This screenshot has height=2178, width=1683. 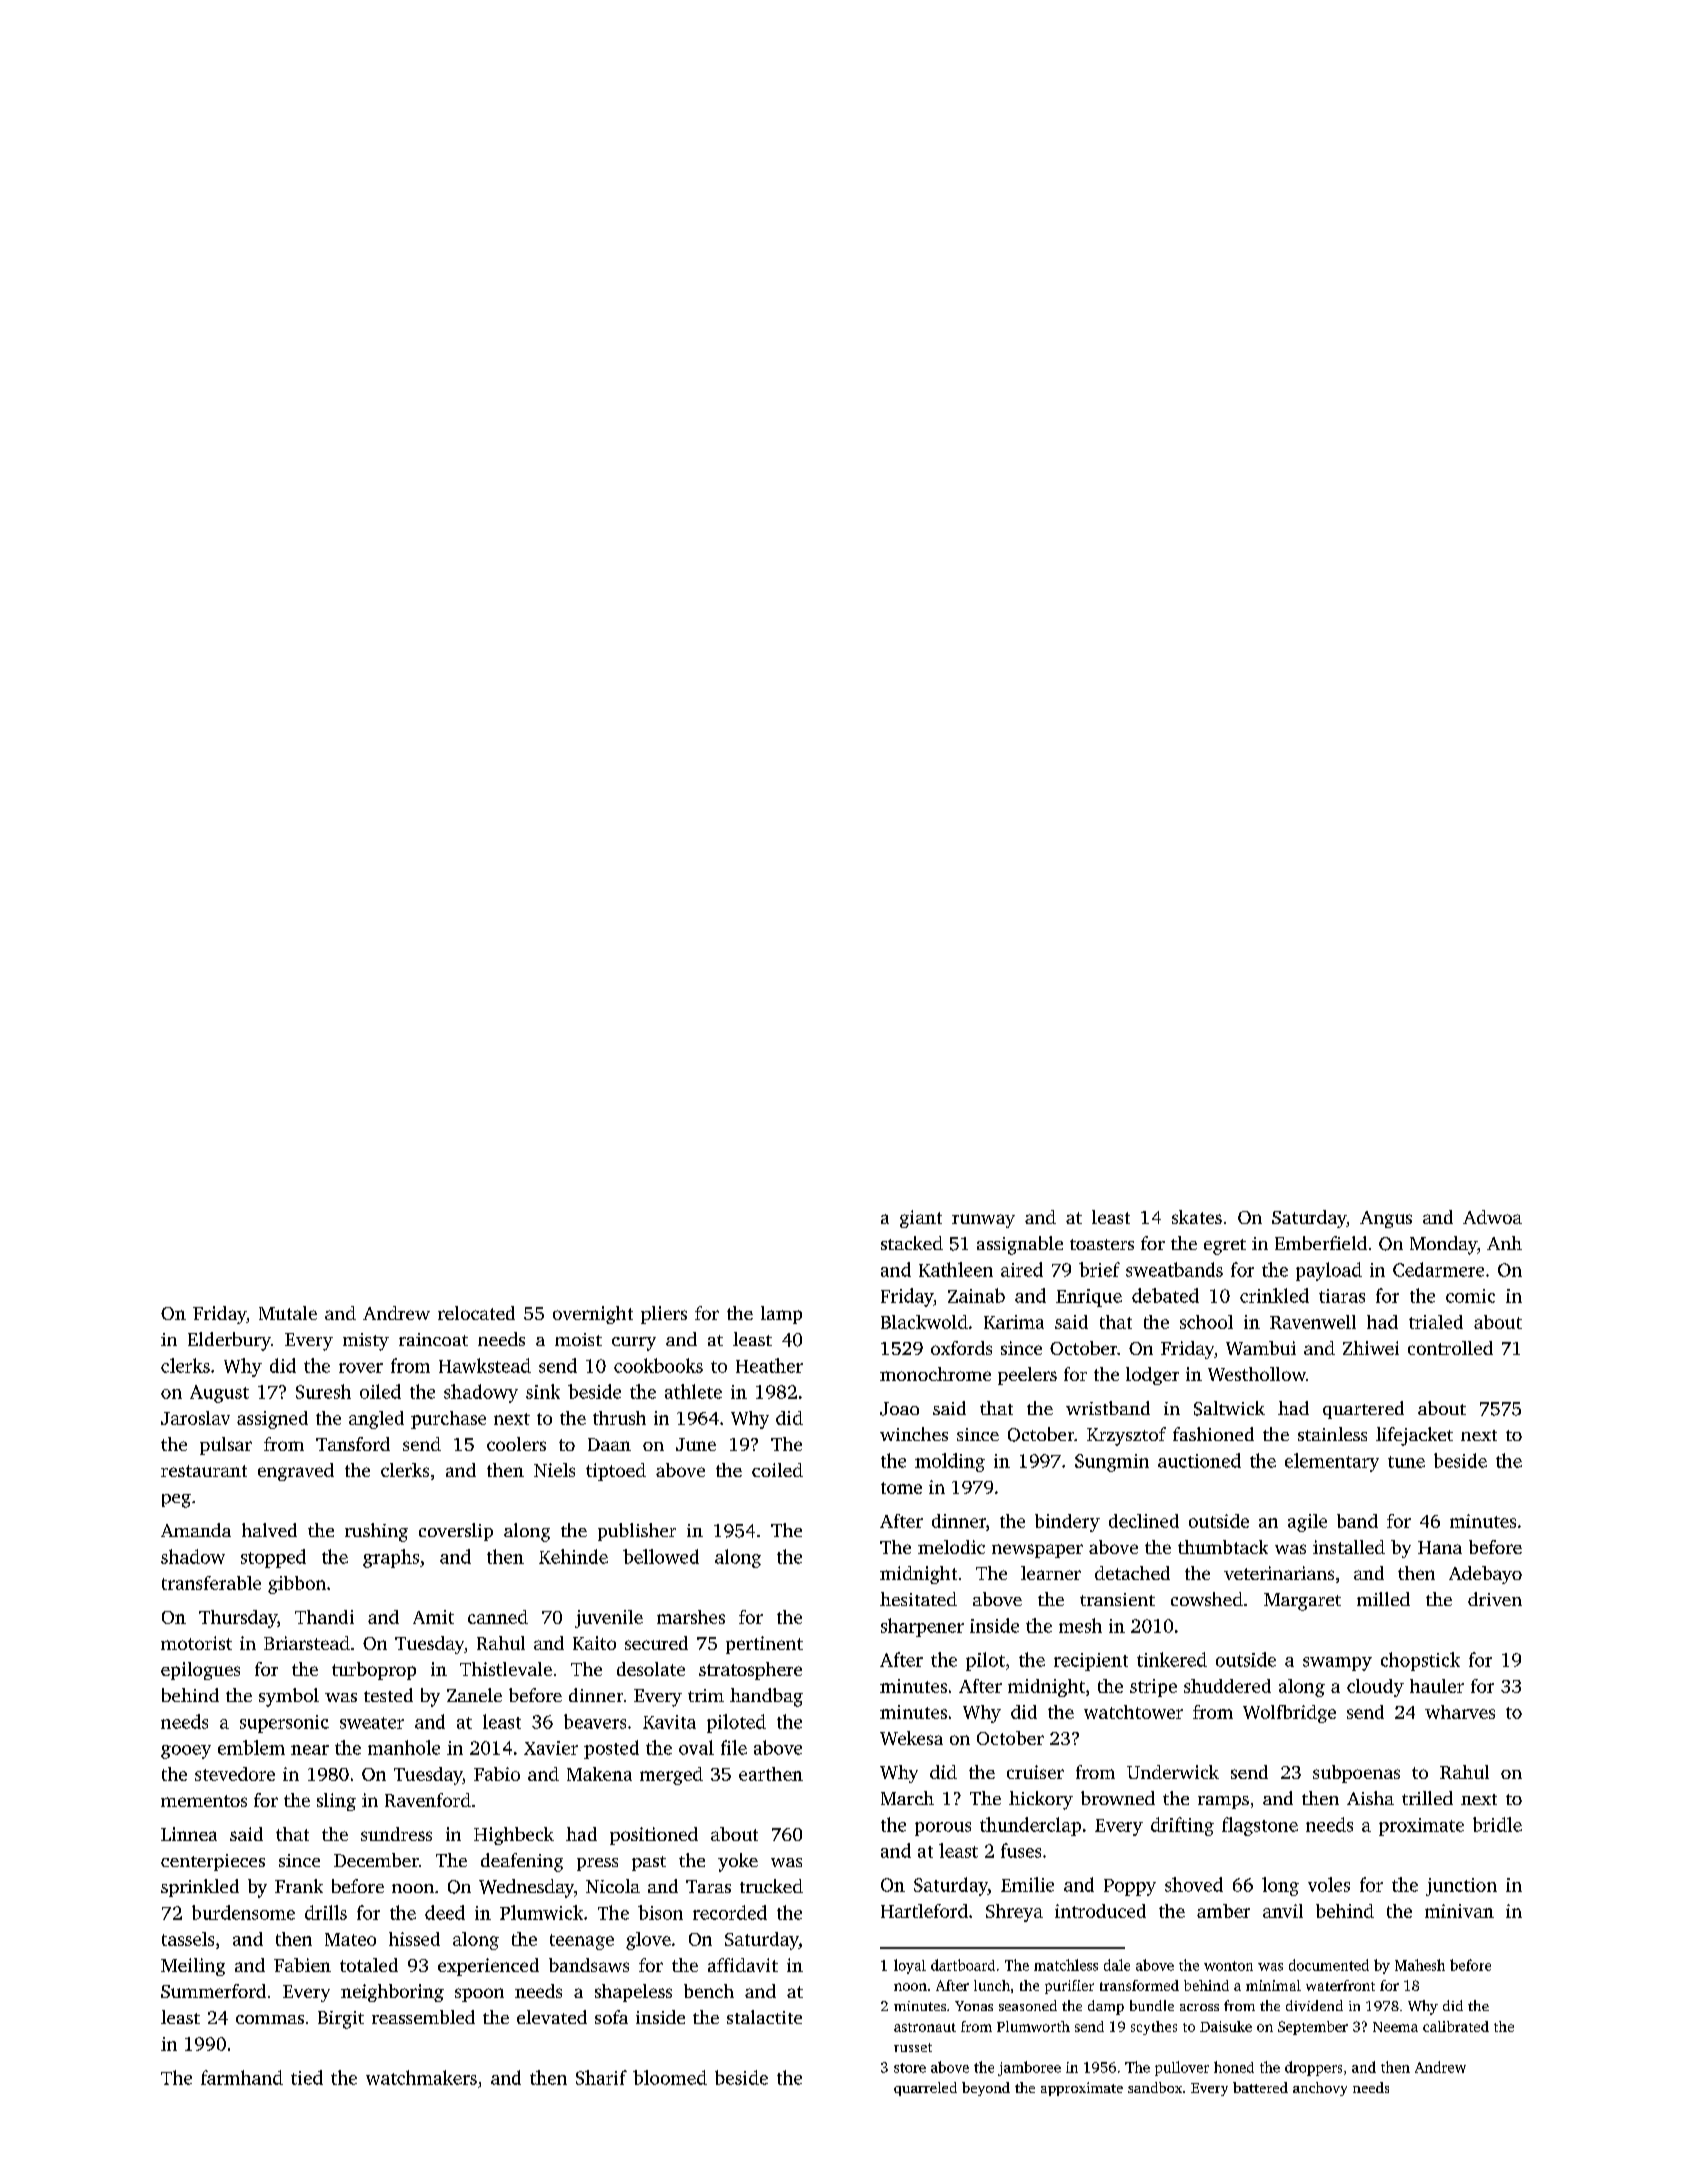 What do you see at coordinates (1459, 1911) in the screenshot?
I see `minivan` at bounding box center [1459, 1911].
